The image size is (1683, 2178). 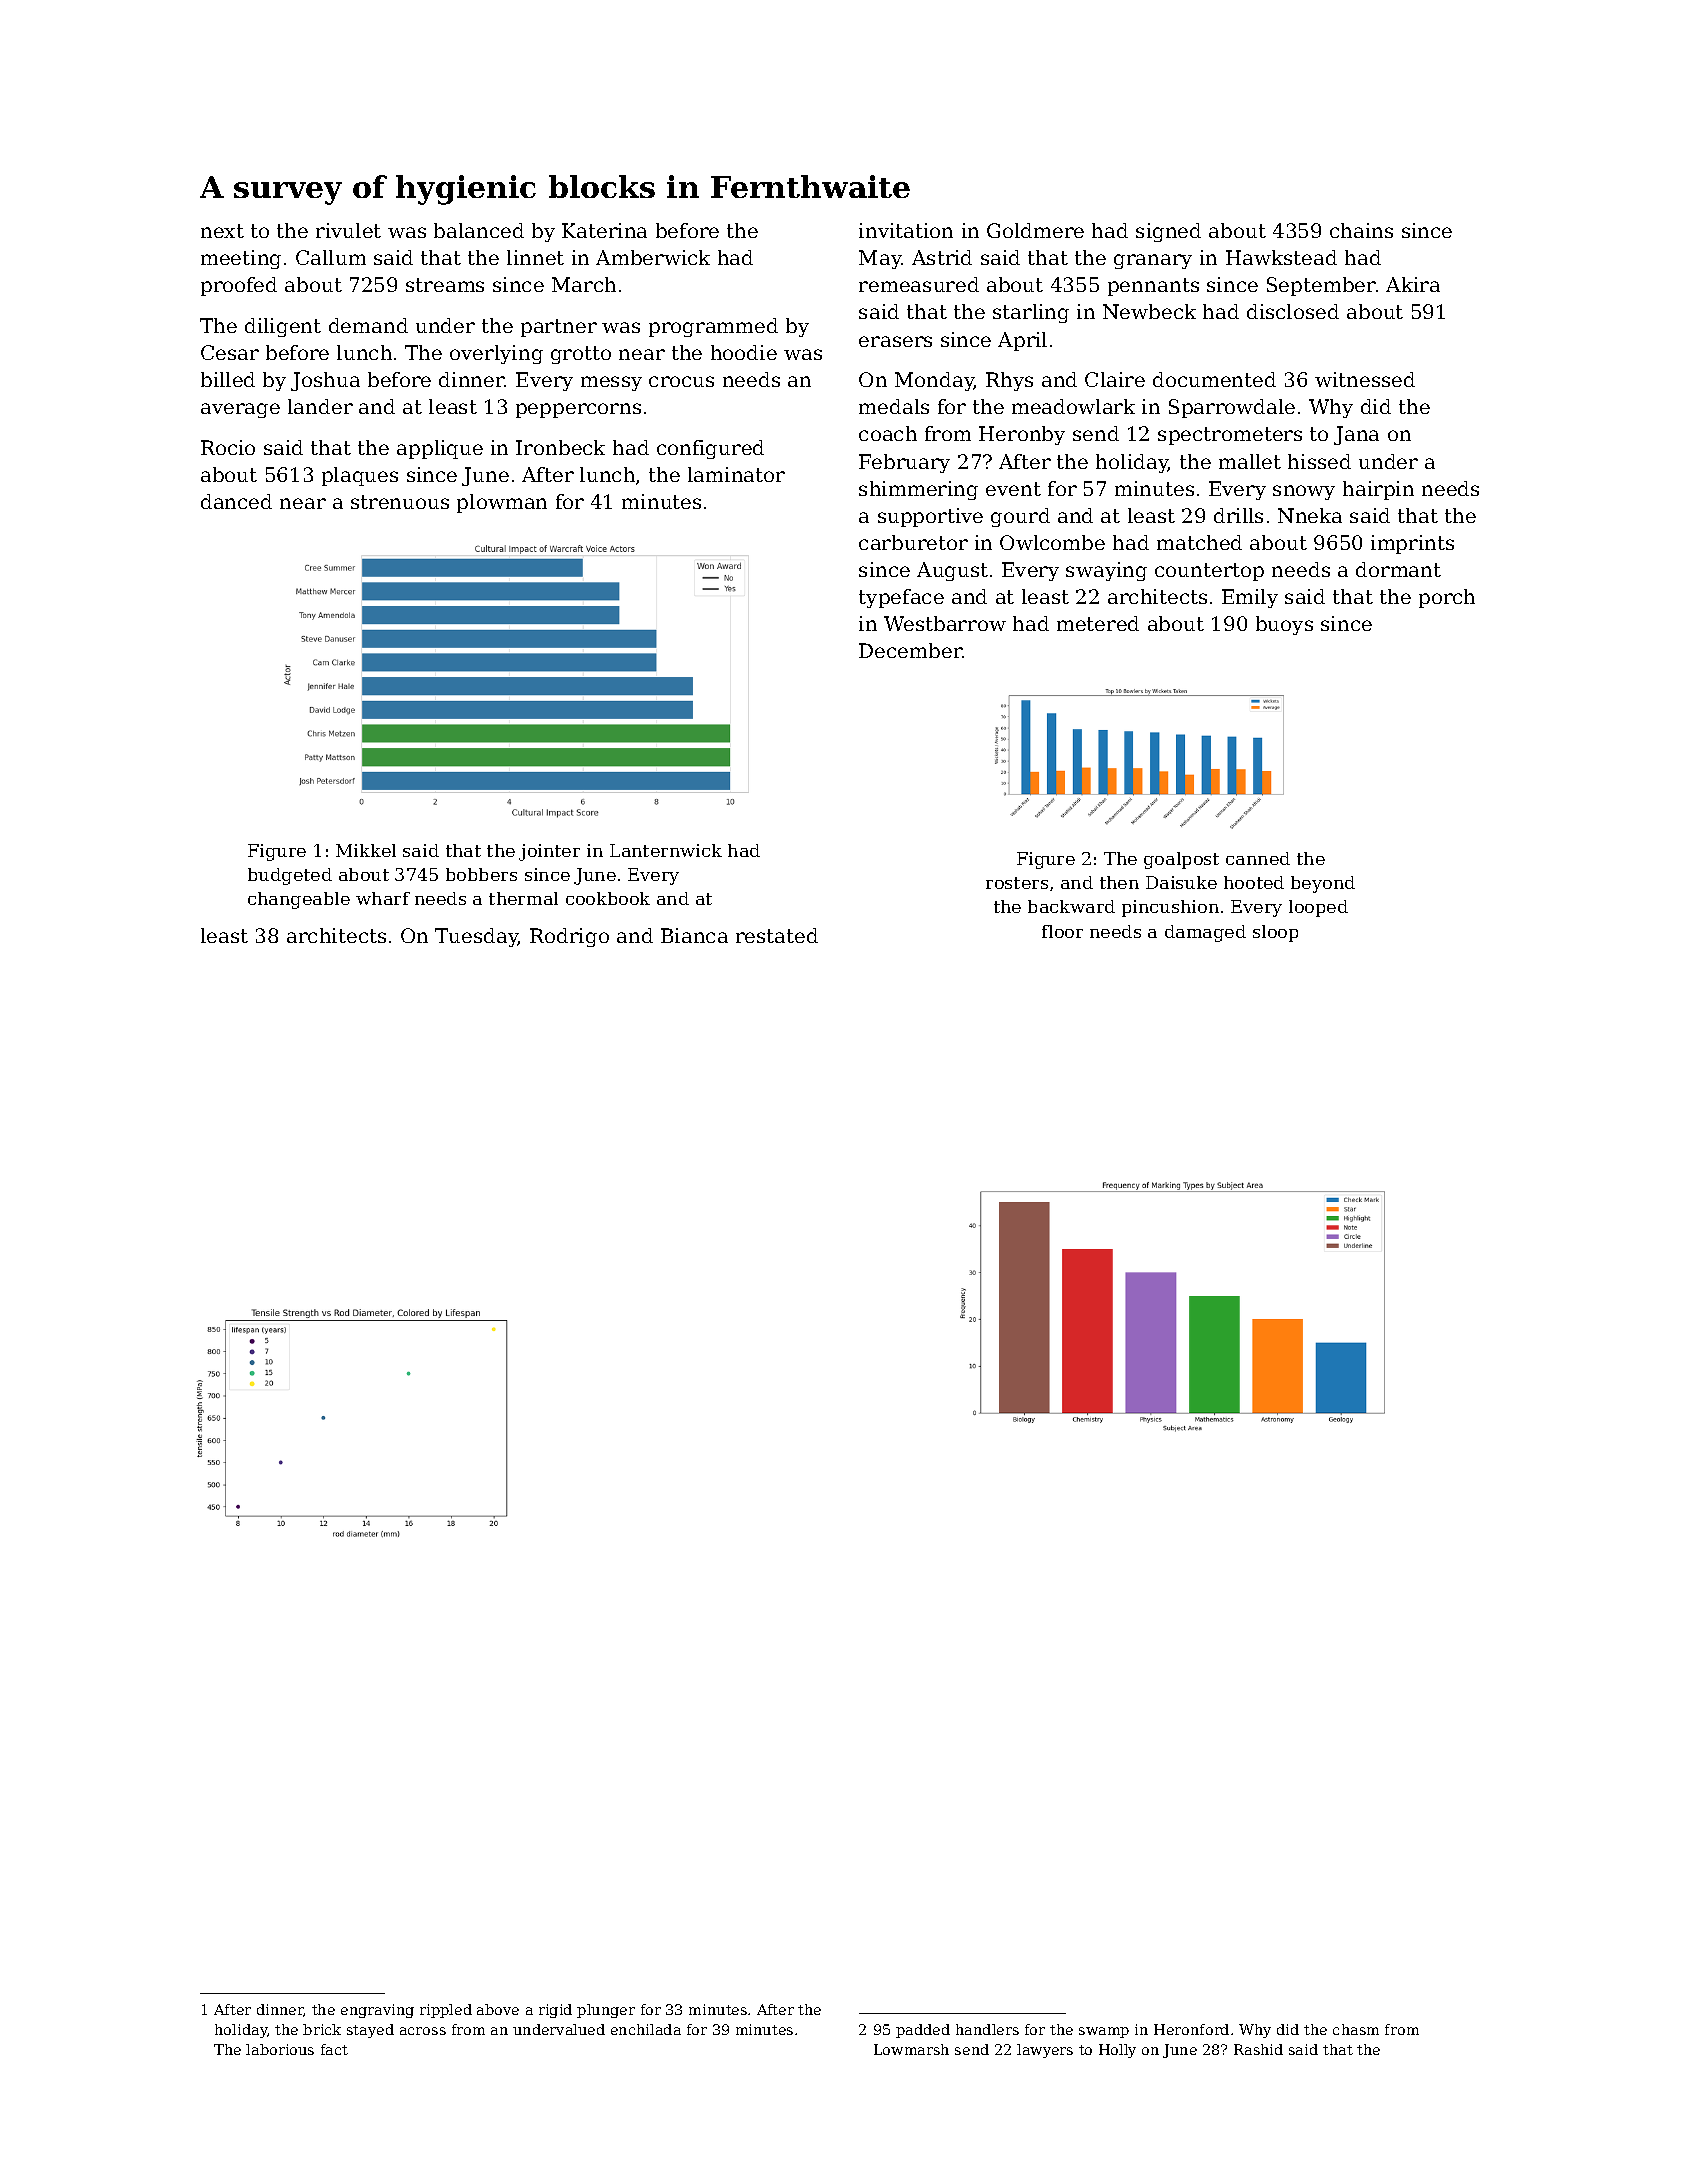 What do you see at coordinates (1361, 230) in the screenshot?
I see `chains` at bounding box center [1361, 230].
